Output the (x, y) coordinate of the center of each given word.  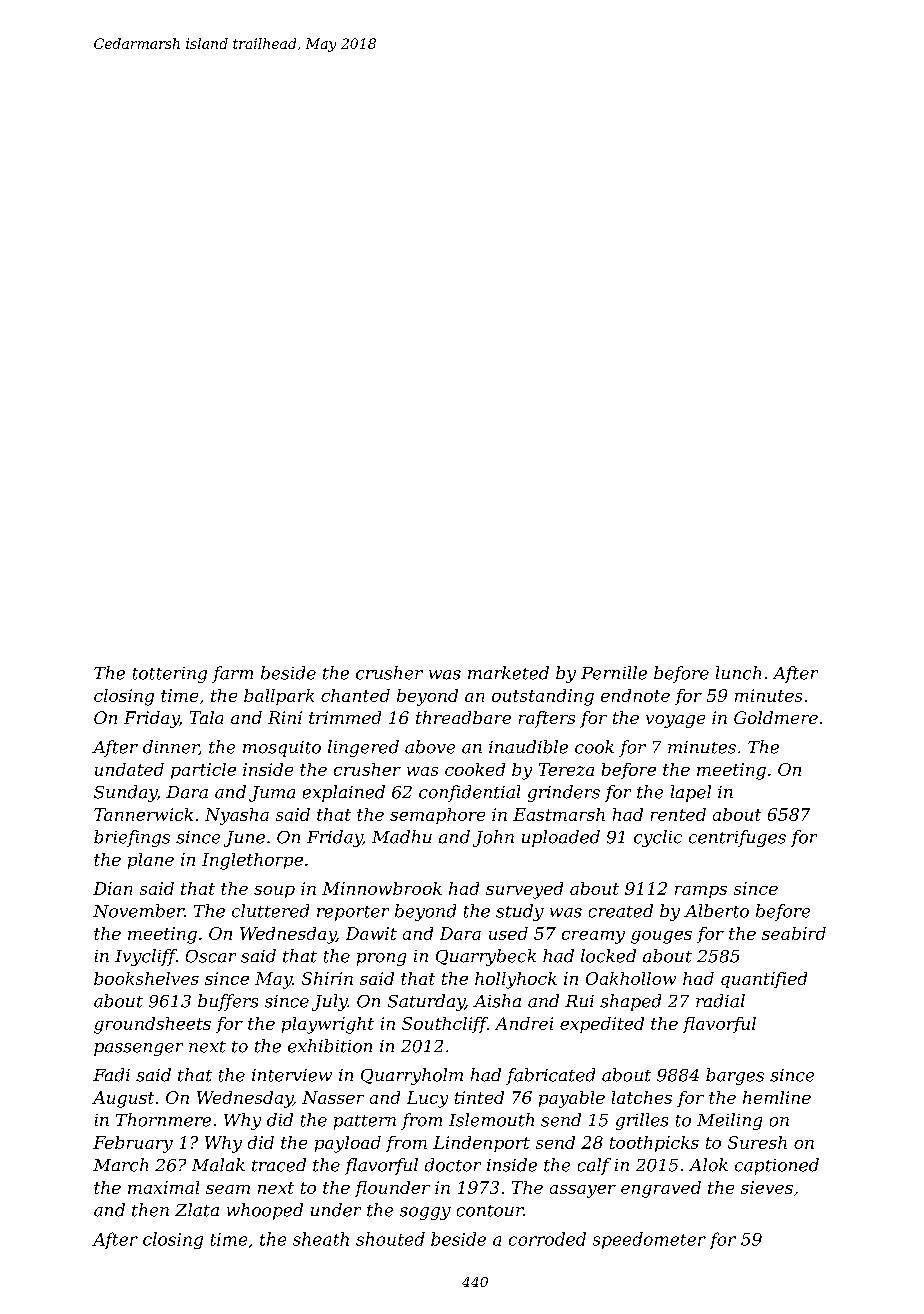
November (138, 911)
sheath (321, 1239)
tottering (170, 675)
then (150, 1210)
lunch (738, 673)
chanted (355, 695)
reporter (353, 913)
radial (720, 1001)
